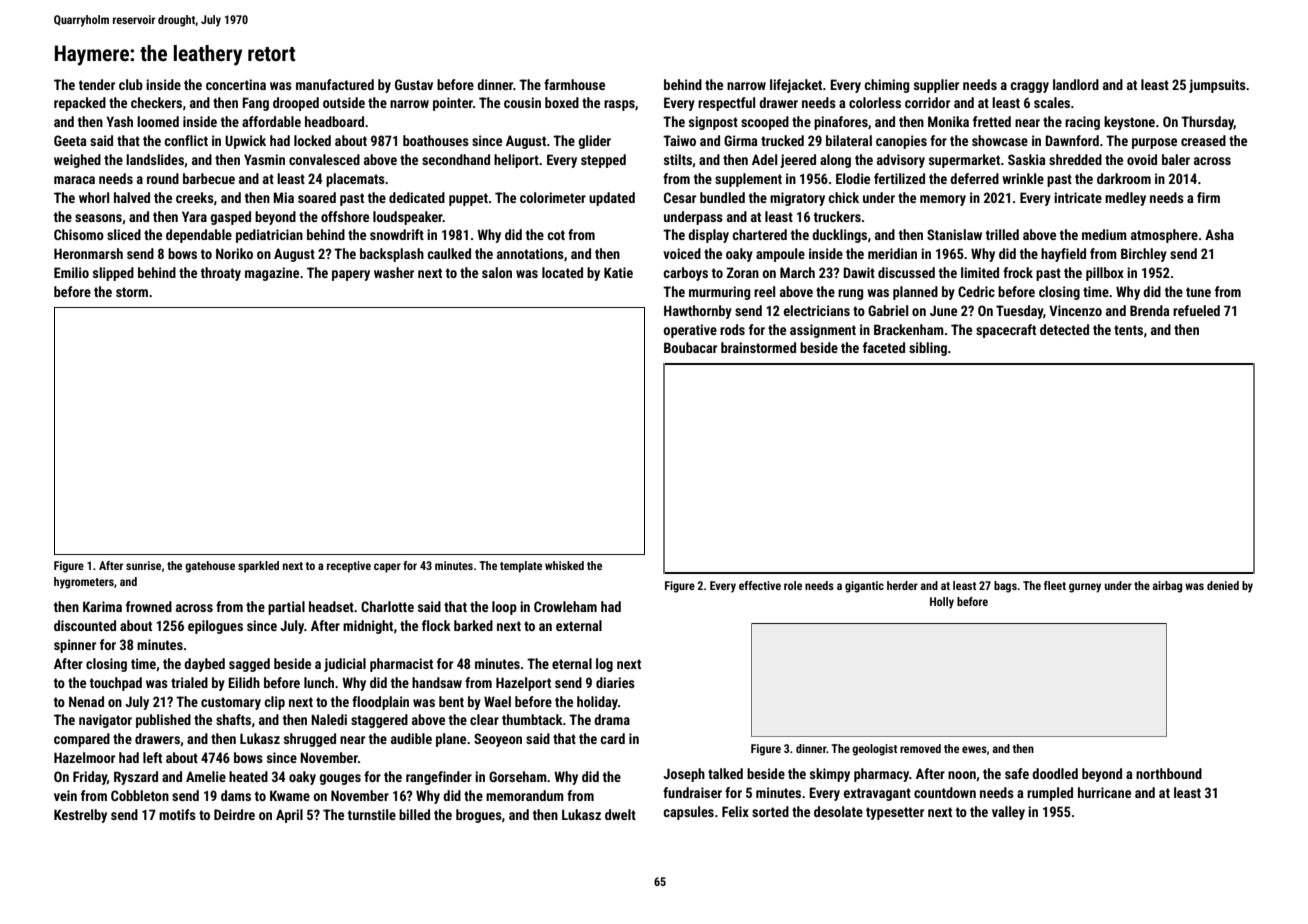 The width and height of the document is (1308, 924). What do you see at coordinates (215, 627) in the document?
I see `epilogues` at bounding box center [215, 627].
